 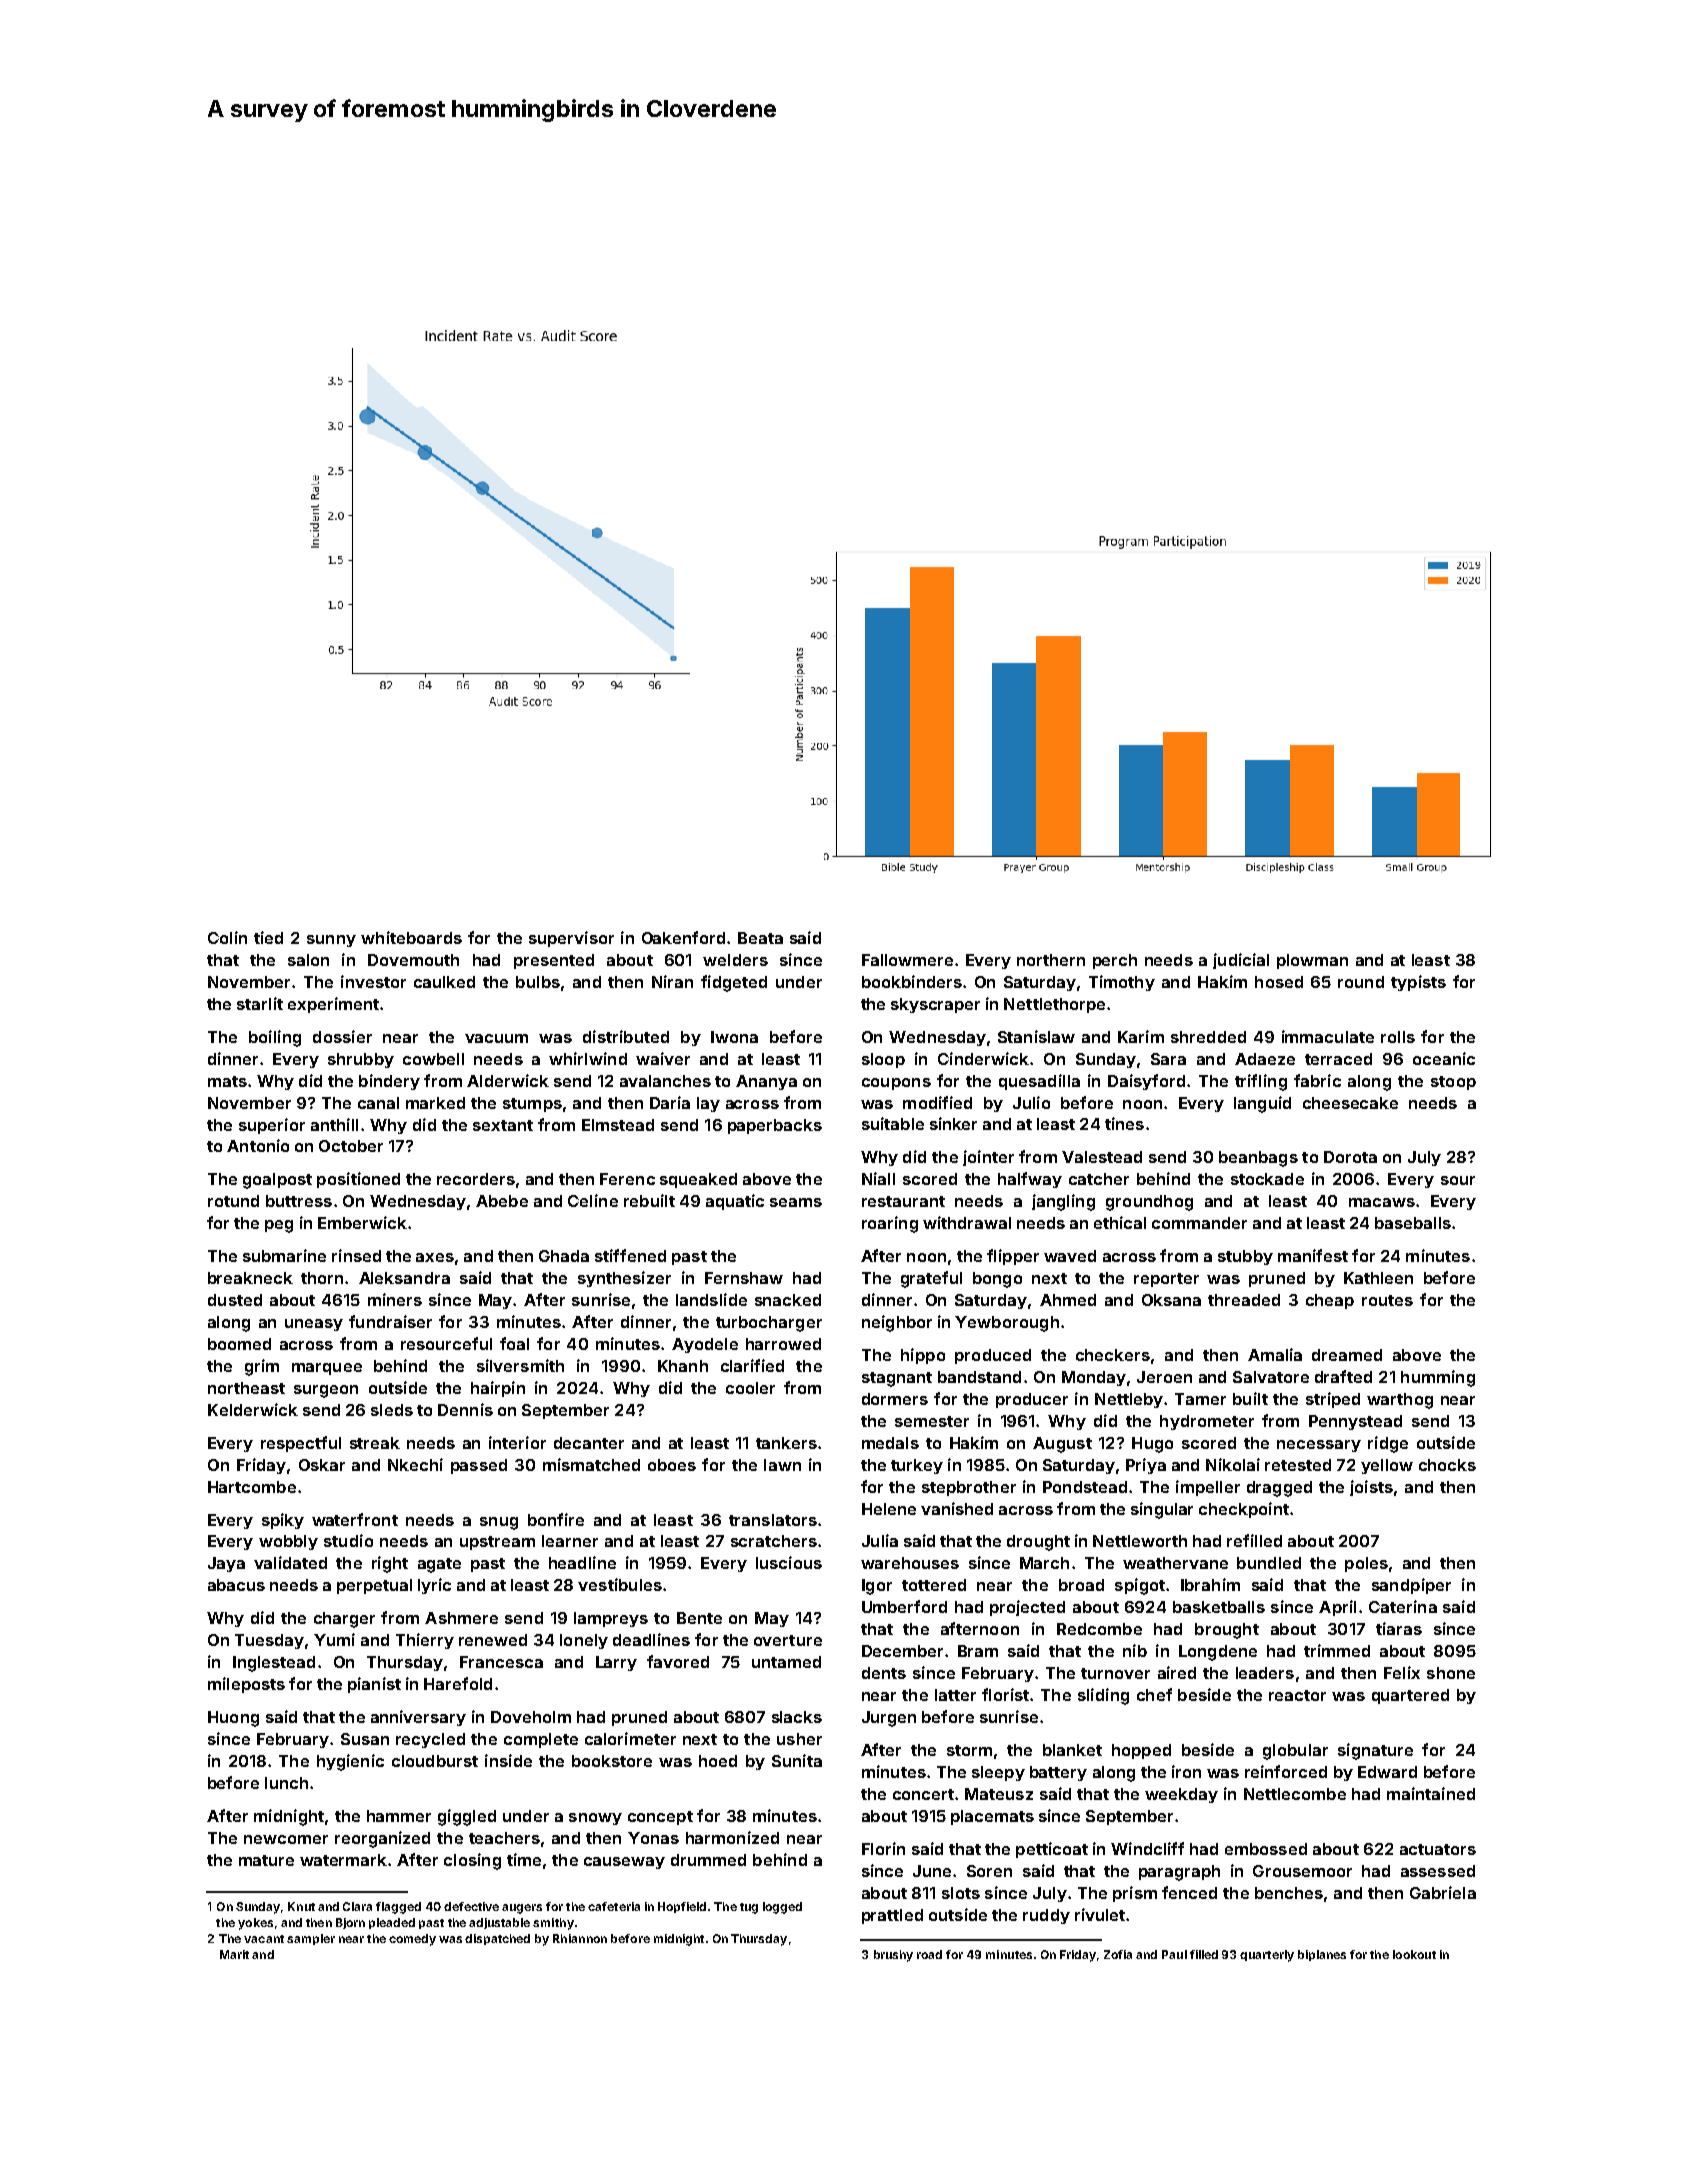 What do you see at coordinates (497, 1939) in the screenshot?
I see `dispatched` at bounding box center [497, 1939].
